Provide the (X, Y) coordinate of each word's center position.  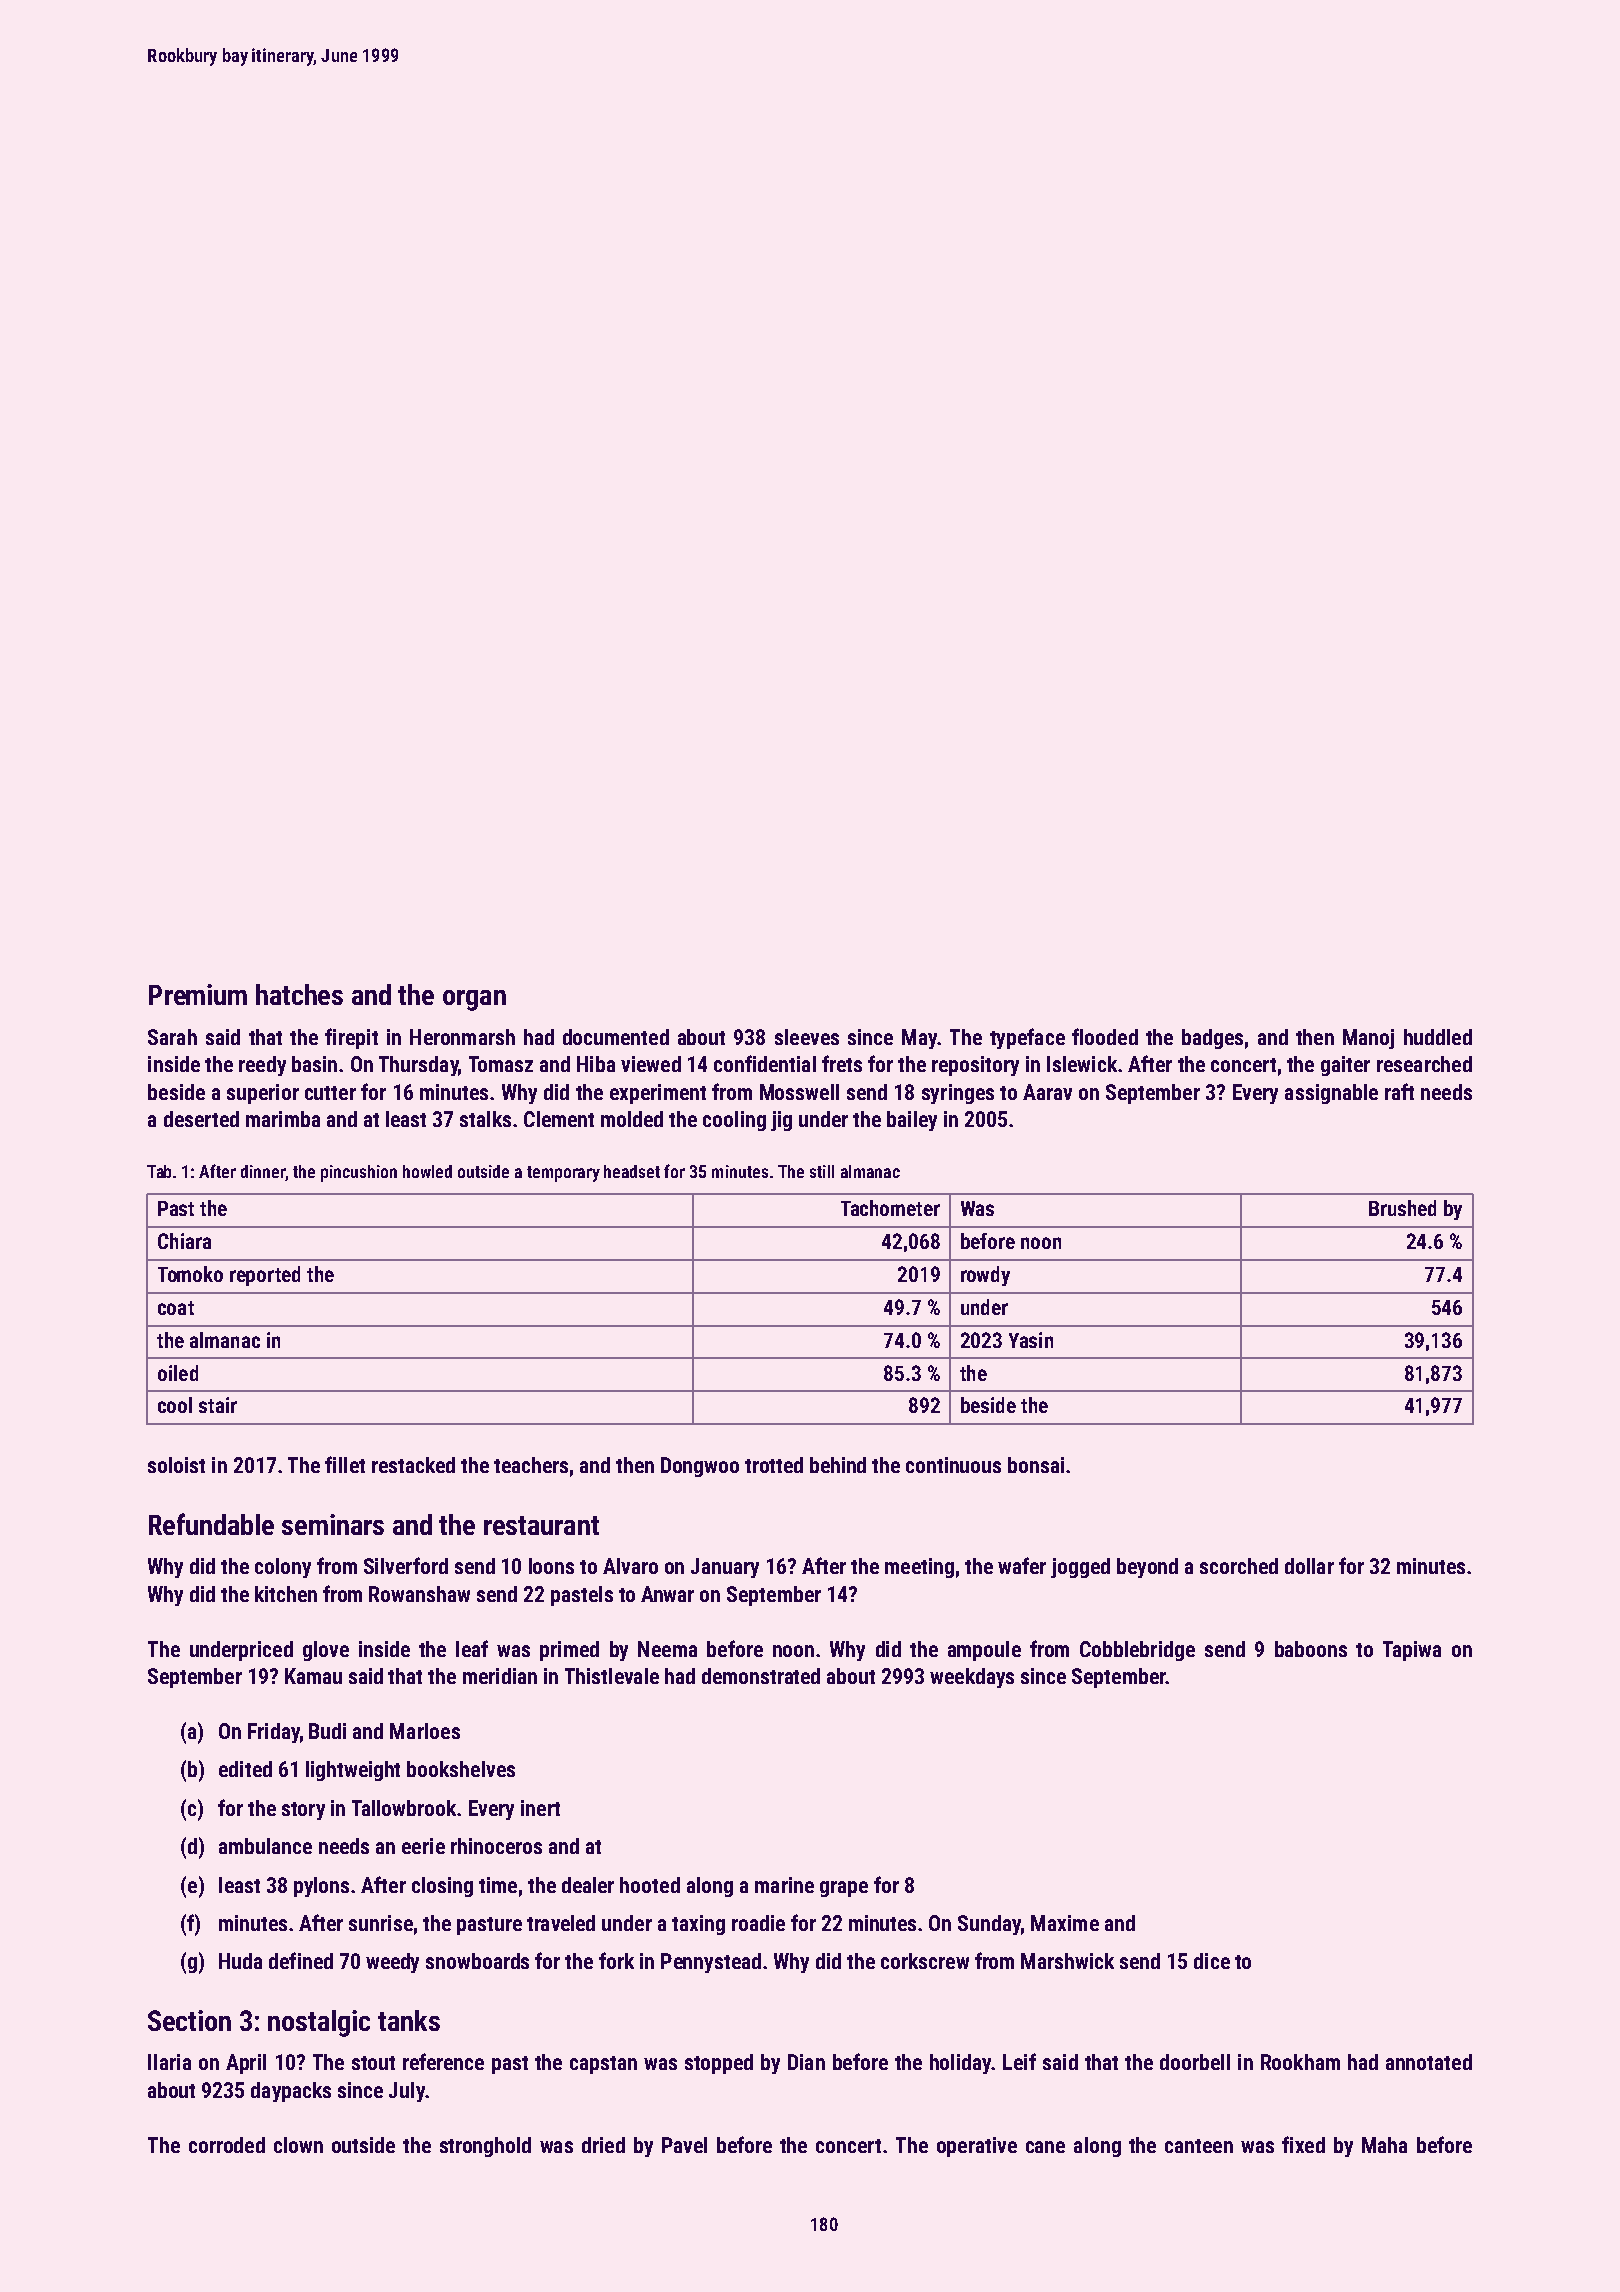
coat (176, 1308)
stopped (719, 2064)
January (725, 1568)
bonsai (1036, 1465)
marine (784, 1885)
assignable (1331, 1094)
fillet (345, 1464)
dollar (1309, 1566)
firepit (351, 1038)
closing (442, 1887)
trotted (774, 1465)
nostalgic (319, 2023)
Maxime (1065, 1923)
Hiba (596, 1064)
